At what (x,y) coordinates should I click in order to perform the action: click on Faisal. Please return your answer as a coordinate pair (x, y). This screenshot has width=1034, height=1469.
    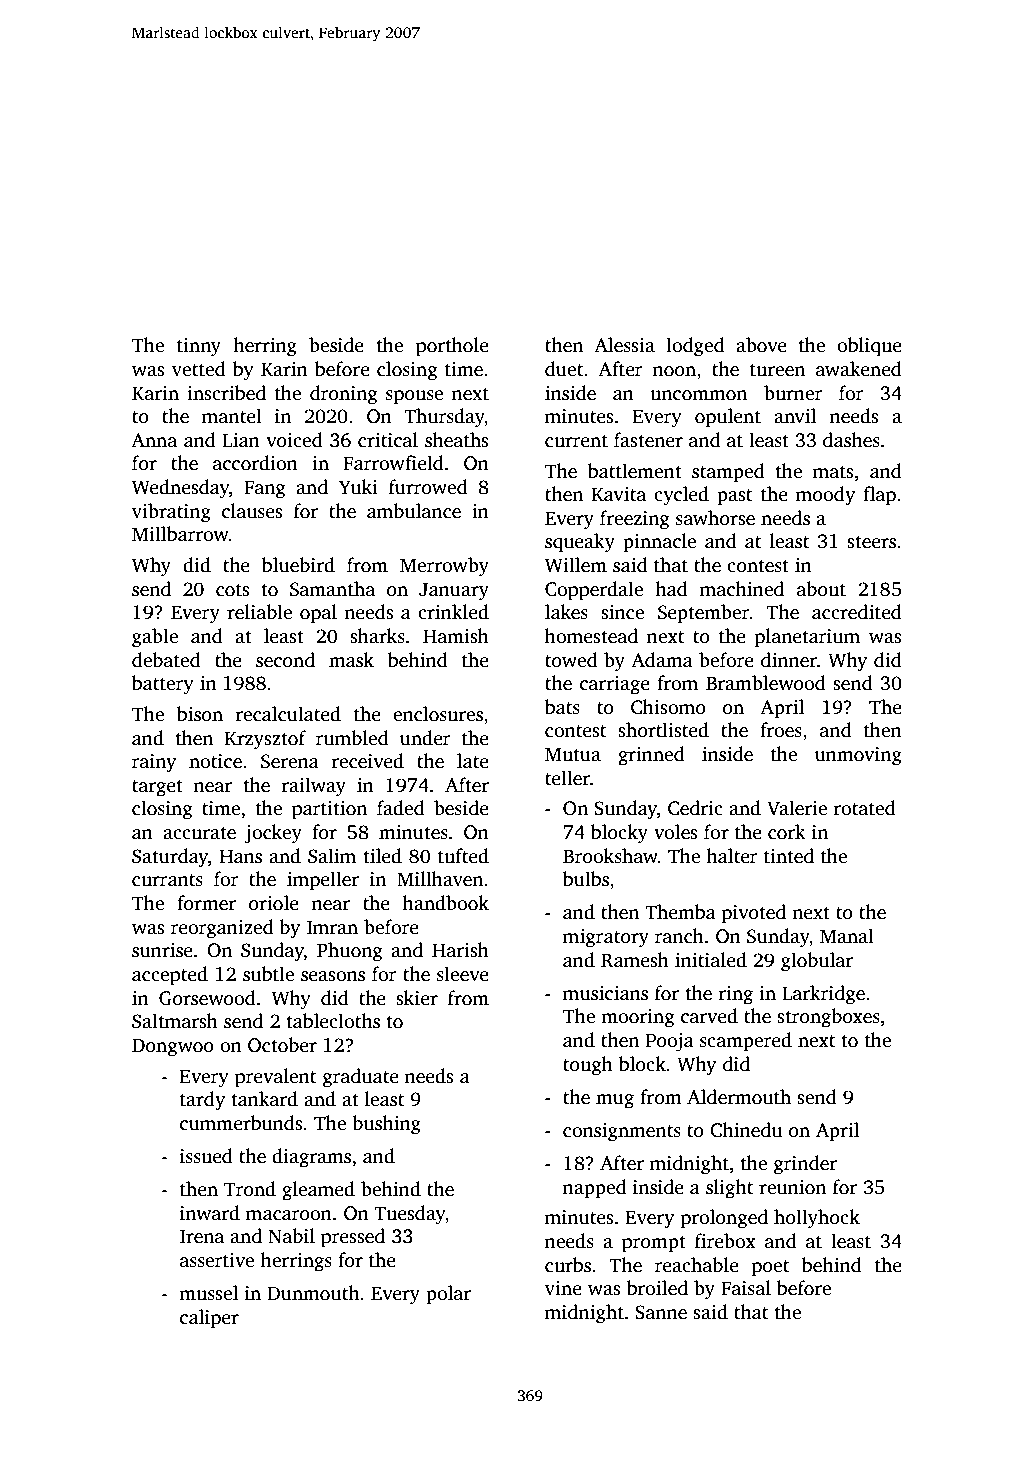
    Looking at the image, I should click on (746, 1288).
